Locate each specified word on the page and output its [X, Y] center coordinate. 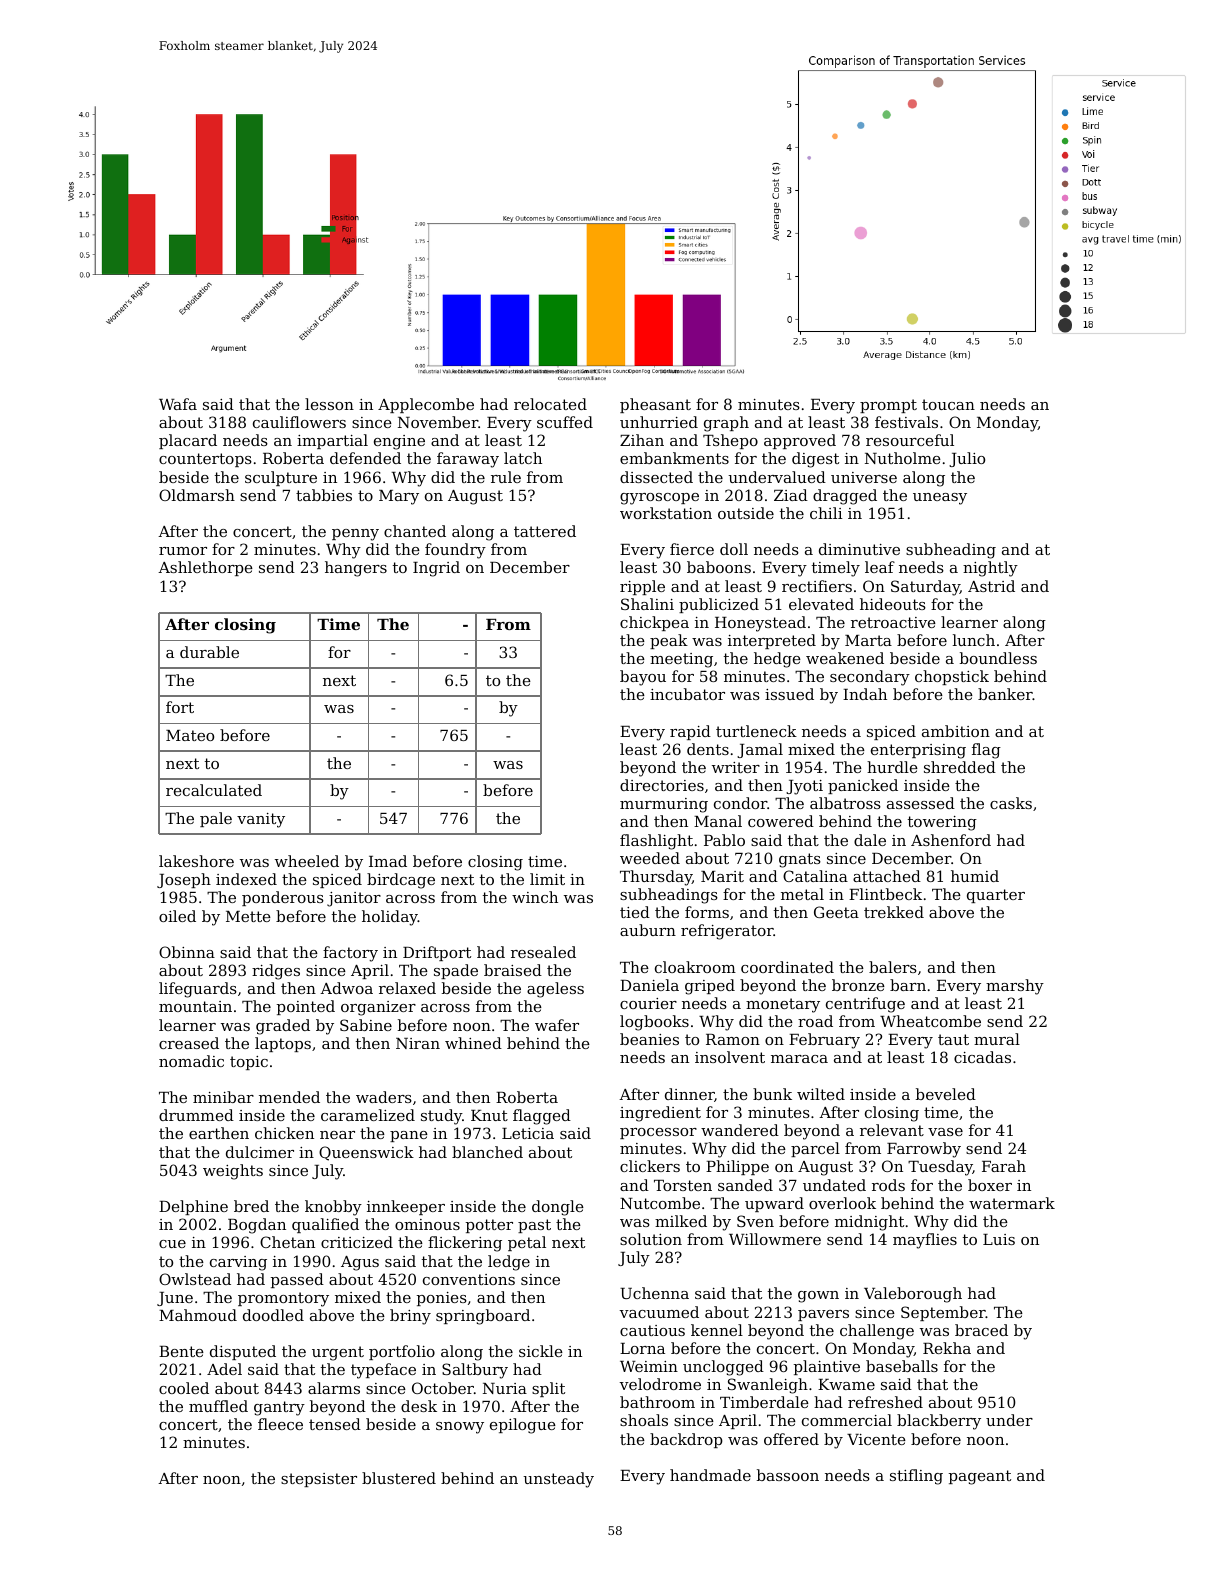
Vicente [876, 1439]
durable [209, 652]
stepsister [319, 1480]
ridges [276, 972]
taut [953, 1039]
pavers [823, 1315]
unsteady [558, 1480]
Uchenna [654, 1293]
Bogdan [257, 1226]
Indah [865, 694]
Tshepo [730, 441]
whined [473, 1043]
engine [399, 442]
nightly [990, 569]
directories [662, 785]
